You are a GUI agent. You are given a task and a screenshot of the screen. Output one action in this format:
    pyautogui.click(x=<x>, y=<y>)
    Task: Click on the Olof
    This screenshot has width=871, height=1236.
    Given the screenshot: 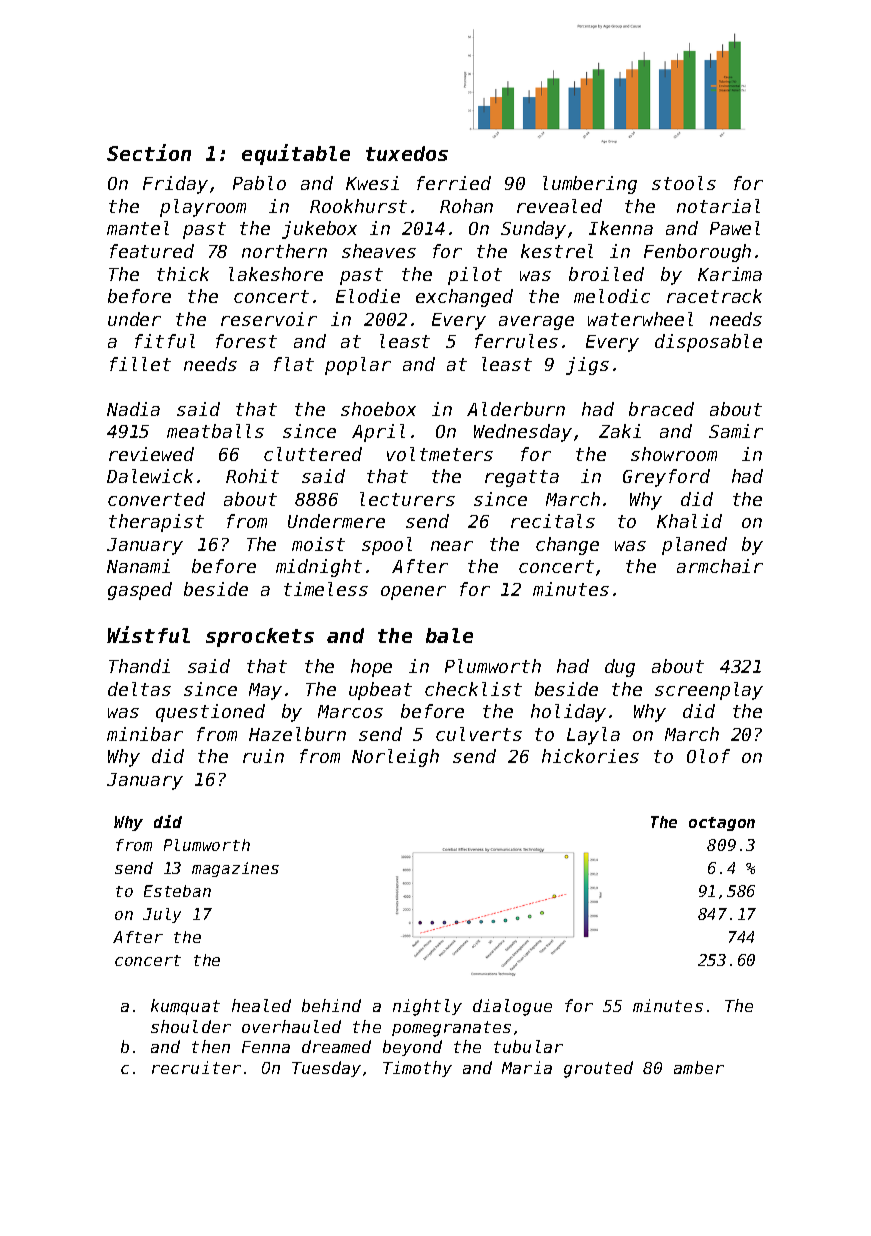 What is the action you would take?
    pyautogui.click(x=708, y=756)
